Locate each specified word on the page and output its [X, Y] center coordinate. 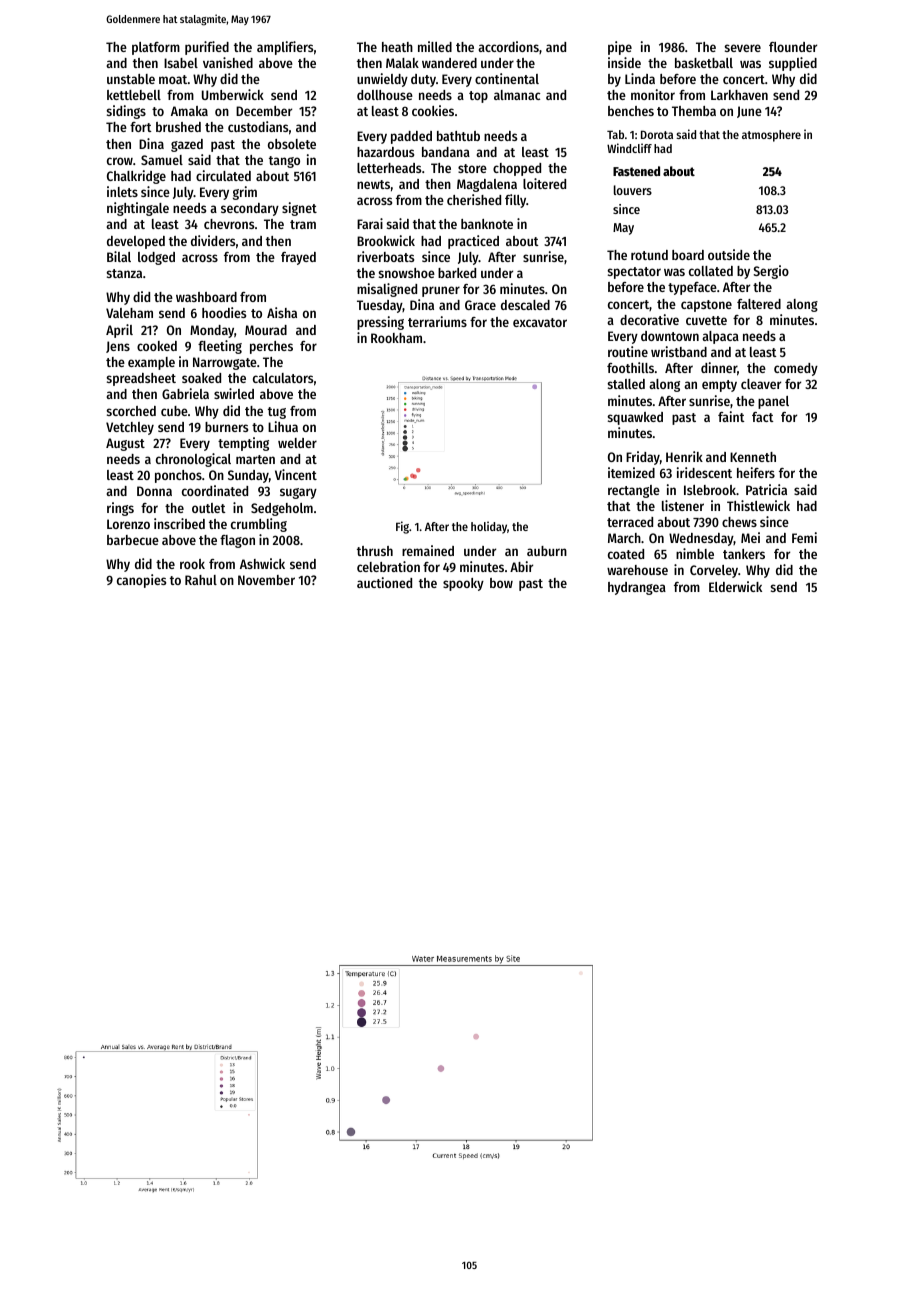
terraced [630, 522]
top [478, 97]
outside [729, 254]
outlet [209, 508]
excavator [540, 322]
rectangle [634, 491]
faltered [759, 304]
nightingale [138, 209]
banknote [487, 224]
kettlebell [134, 95]
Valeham [129, 313]
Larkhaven [739, 95]
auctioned [384, 582]
